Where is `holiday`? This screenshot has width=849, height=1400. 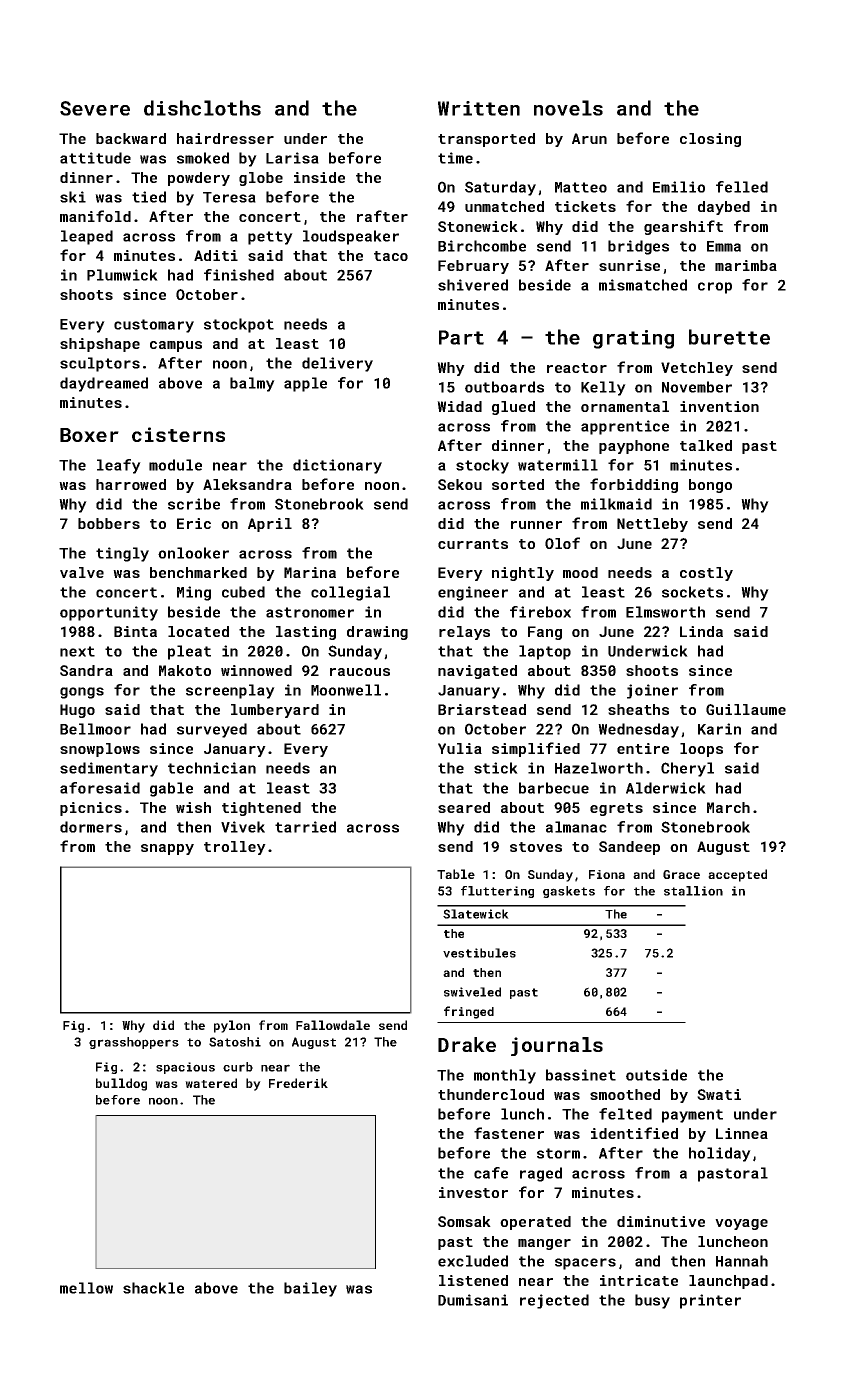 holiday is located at coordinates (720, 1154).
